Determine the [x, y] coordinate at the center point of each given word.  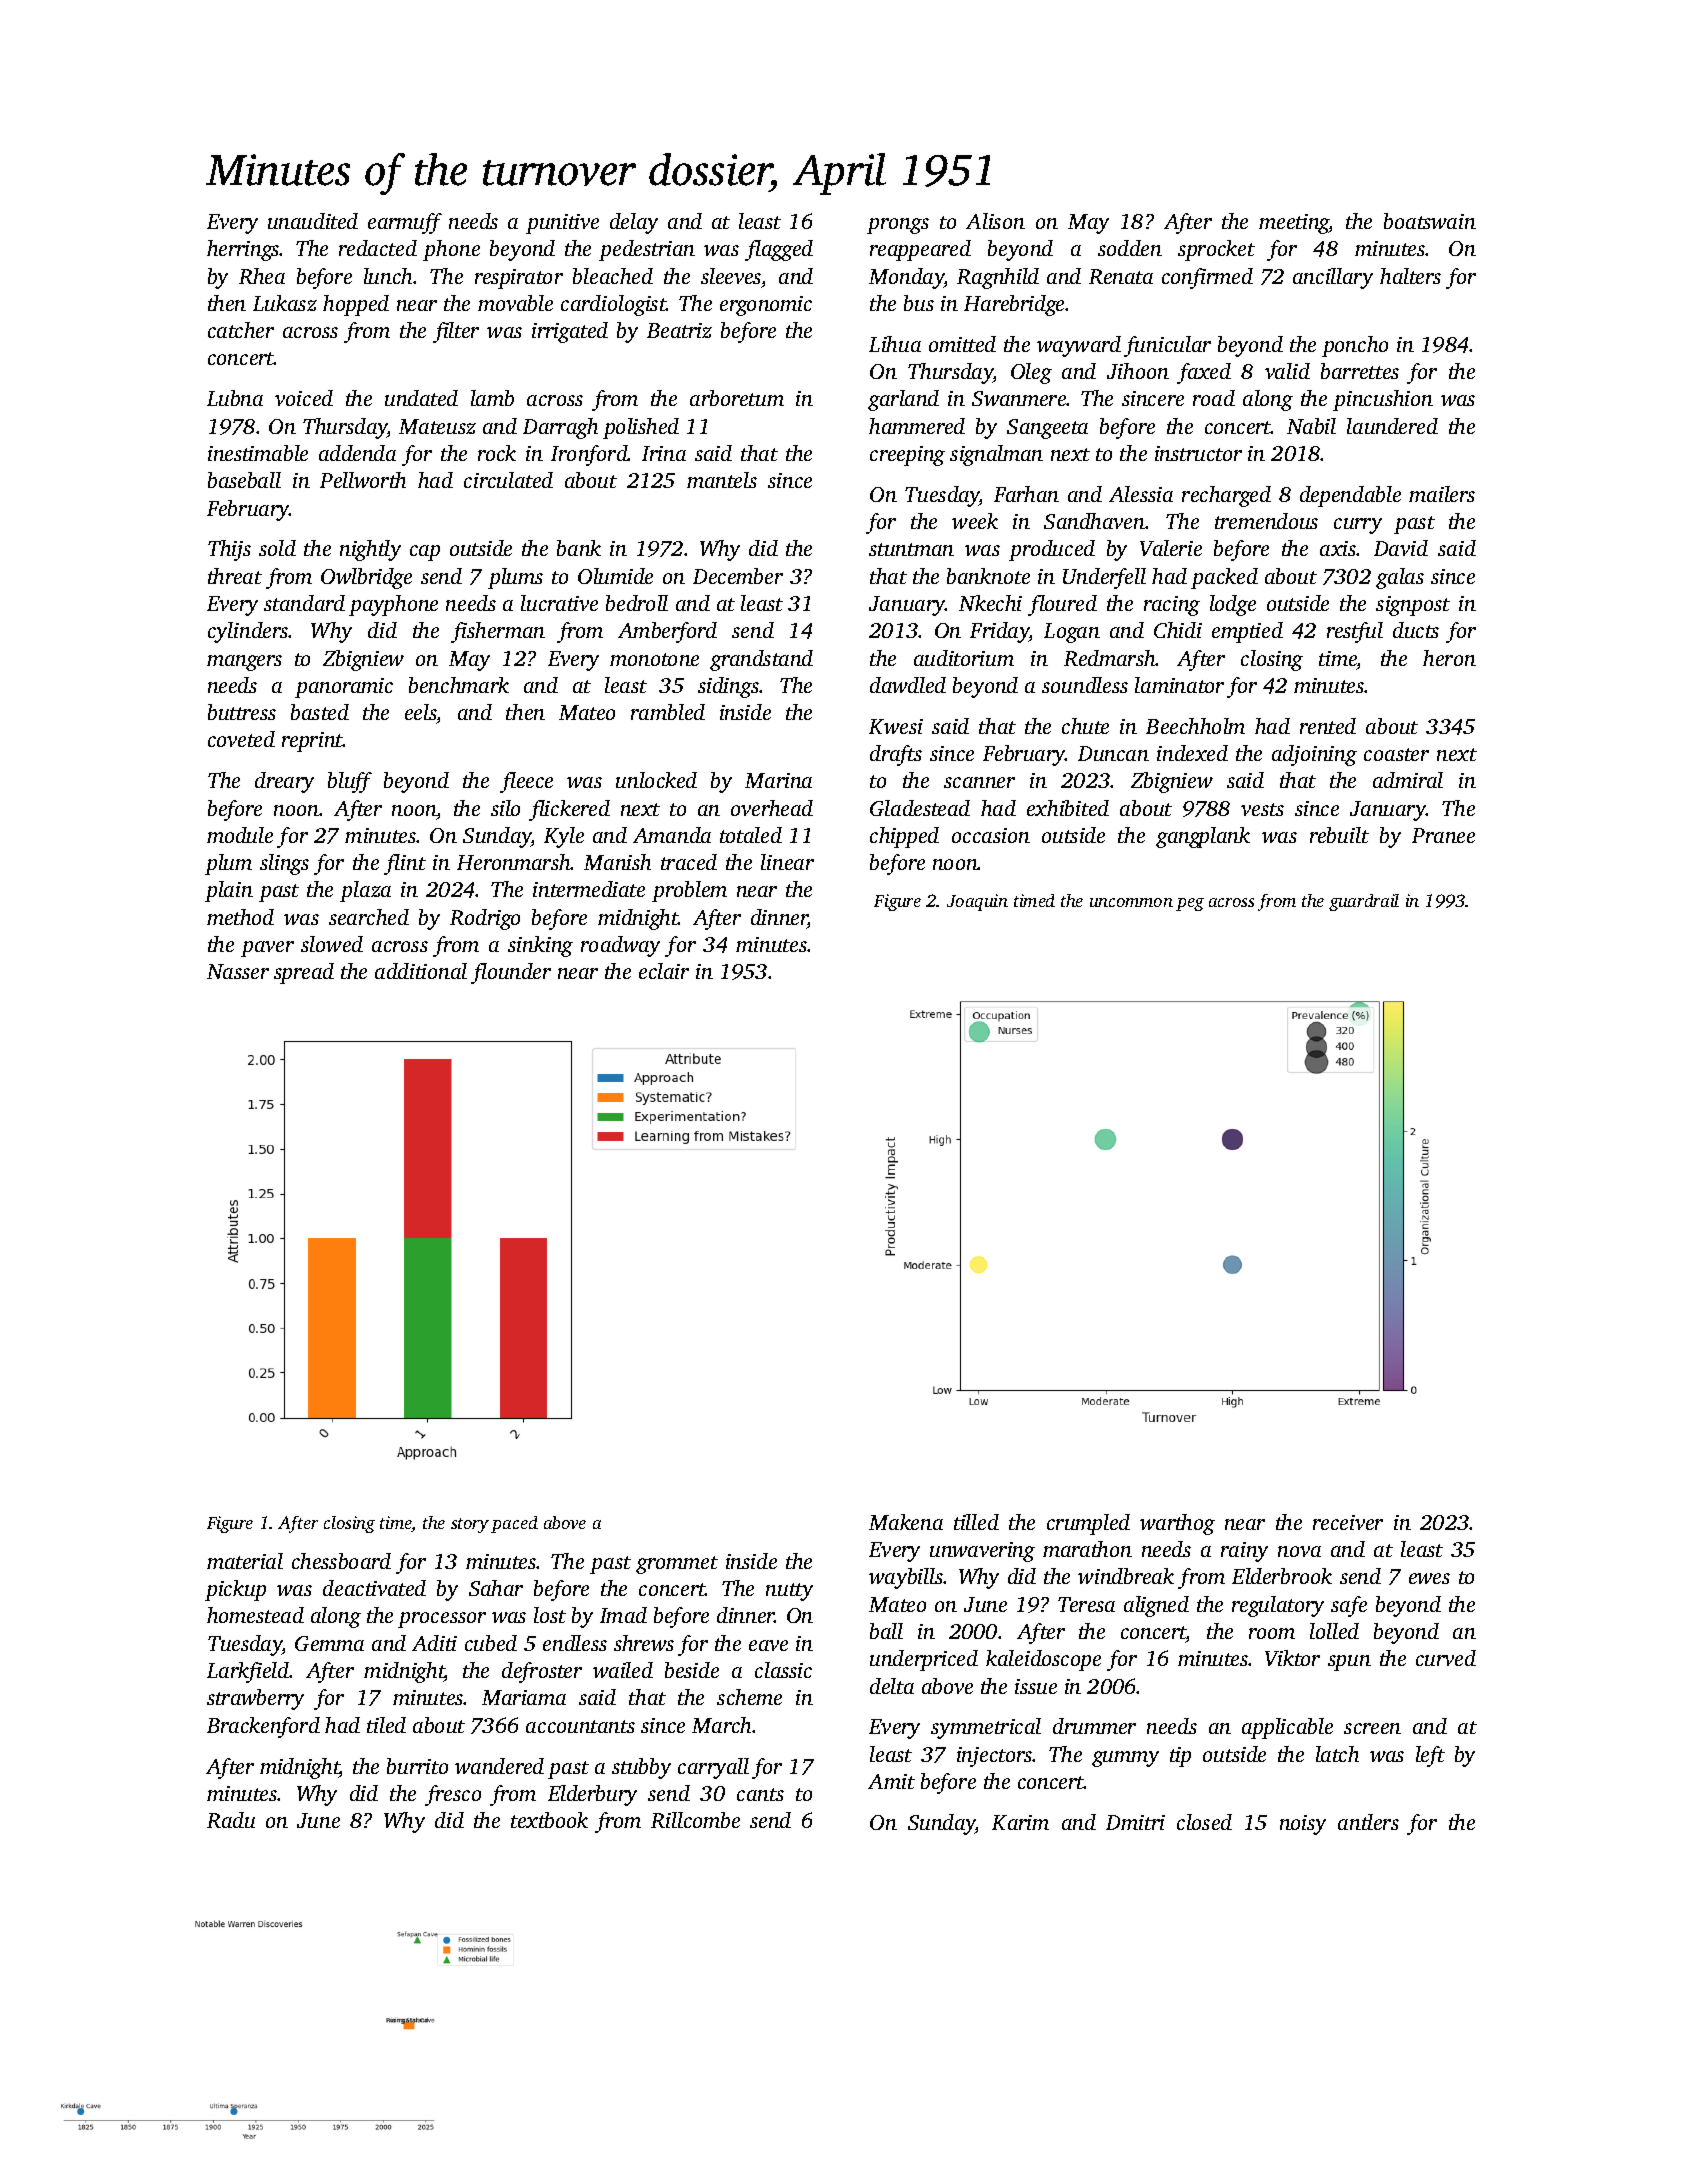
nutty [789, 1592]
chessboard [341, 1561]
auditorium [964, 658]
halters [1410, 276]
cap [425, 553]
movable [515, 303]
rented [1328, 726]
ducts [1416, 630]
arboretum [737, 398]
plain [229, 891]
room [1272, 1633]
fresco [453, 1795]
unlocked [656, 780]
